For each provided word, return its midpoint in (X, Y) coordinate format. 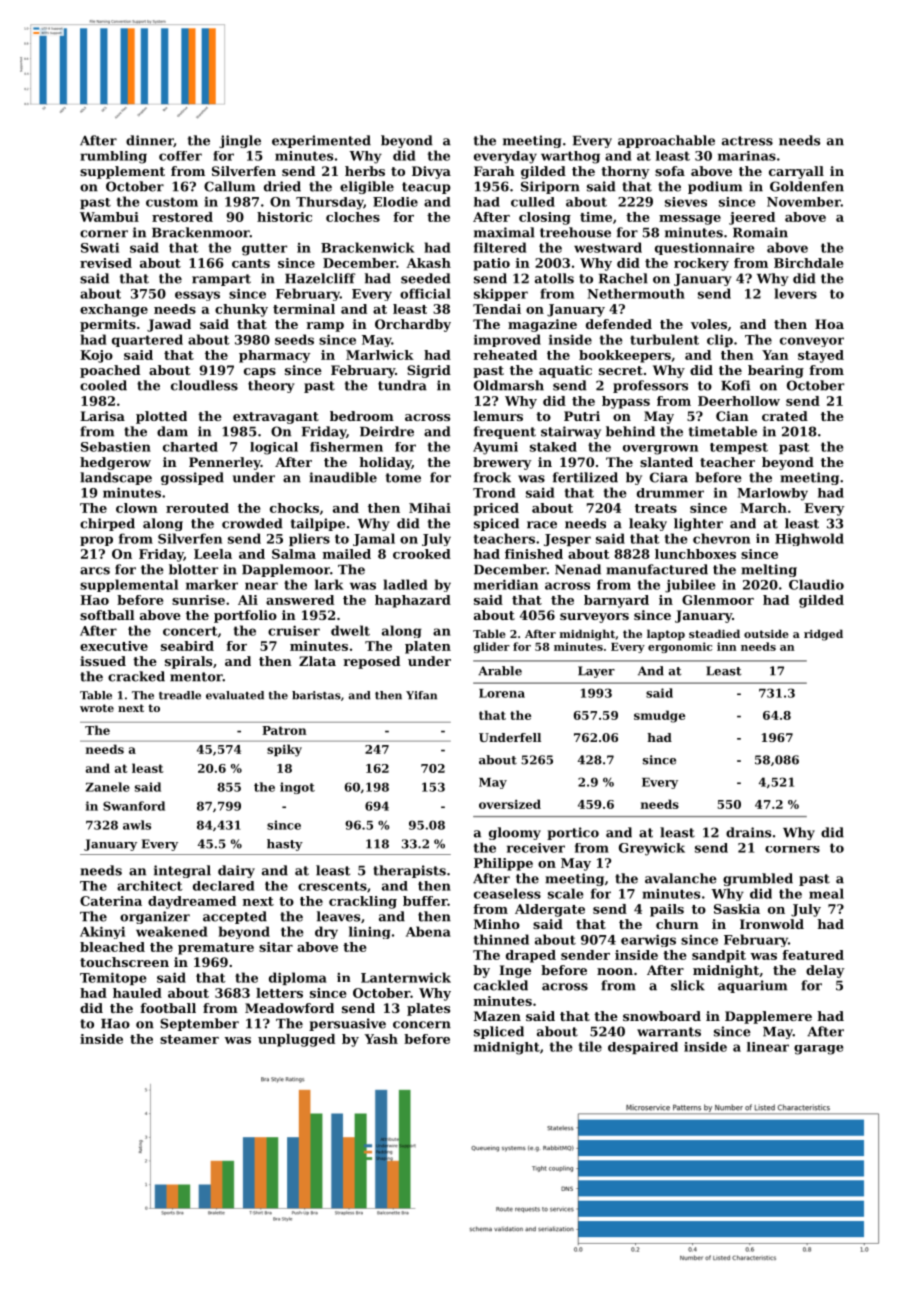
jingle (240, 141)
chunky (241, 310)
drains (748, 832)
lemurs (498, 416)
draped (531, 956)
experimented (321, 141)
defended (619, 324)
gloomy (515, 833)
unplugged (296, 1040)
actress (747, 141)
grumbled (758, 879)
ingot (297, 788)
